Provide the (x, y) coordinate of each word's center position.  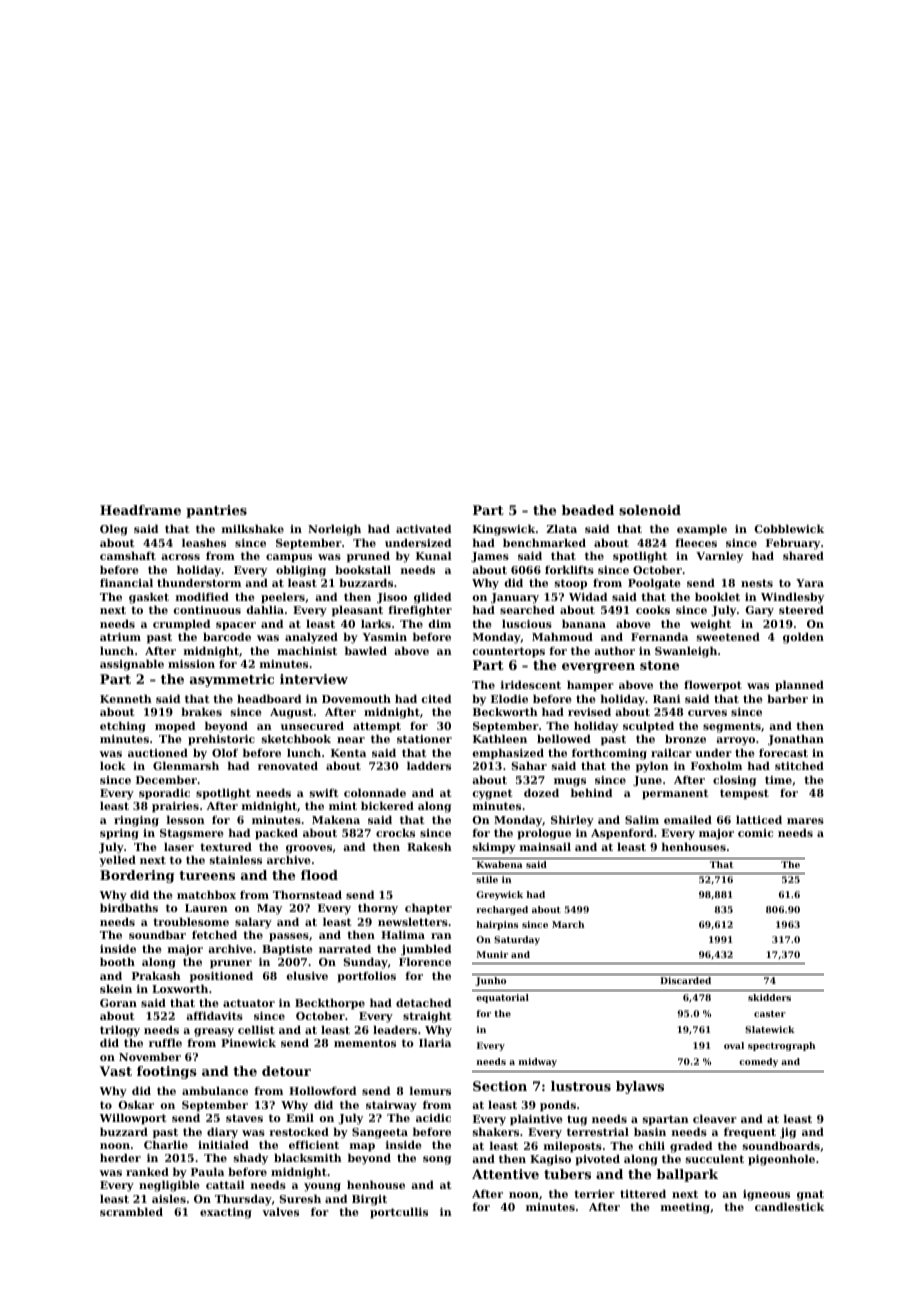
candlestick (789, 1206)
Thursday (243, 1200)
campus (289, 558)
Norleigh (334, 530)
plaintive (536, 1120)
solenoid (650, 510)
